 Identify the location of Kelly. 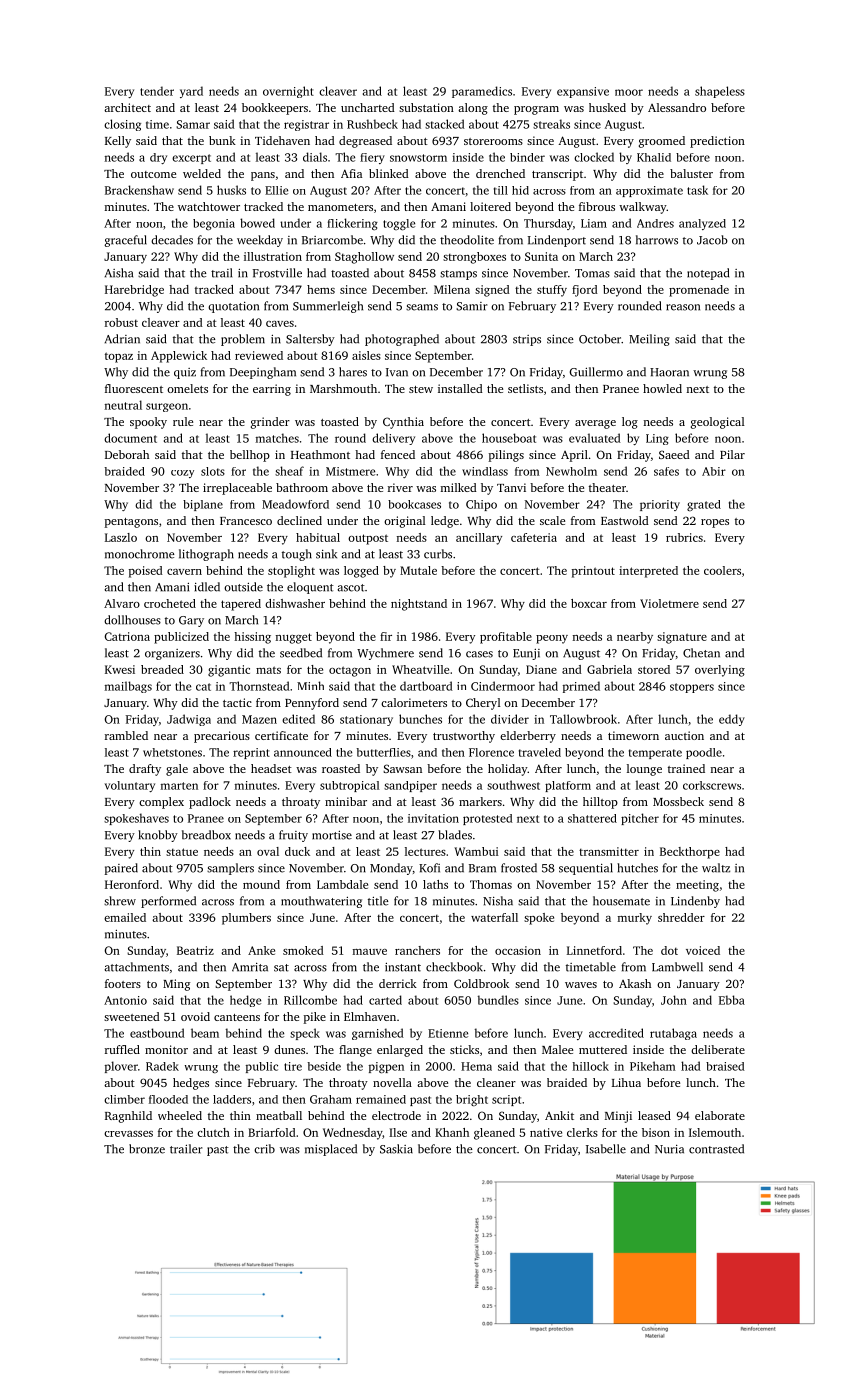
(118, 142).
